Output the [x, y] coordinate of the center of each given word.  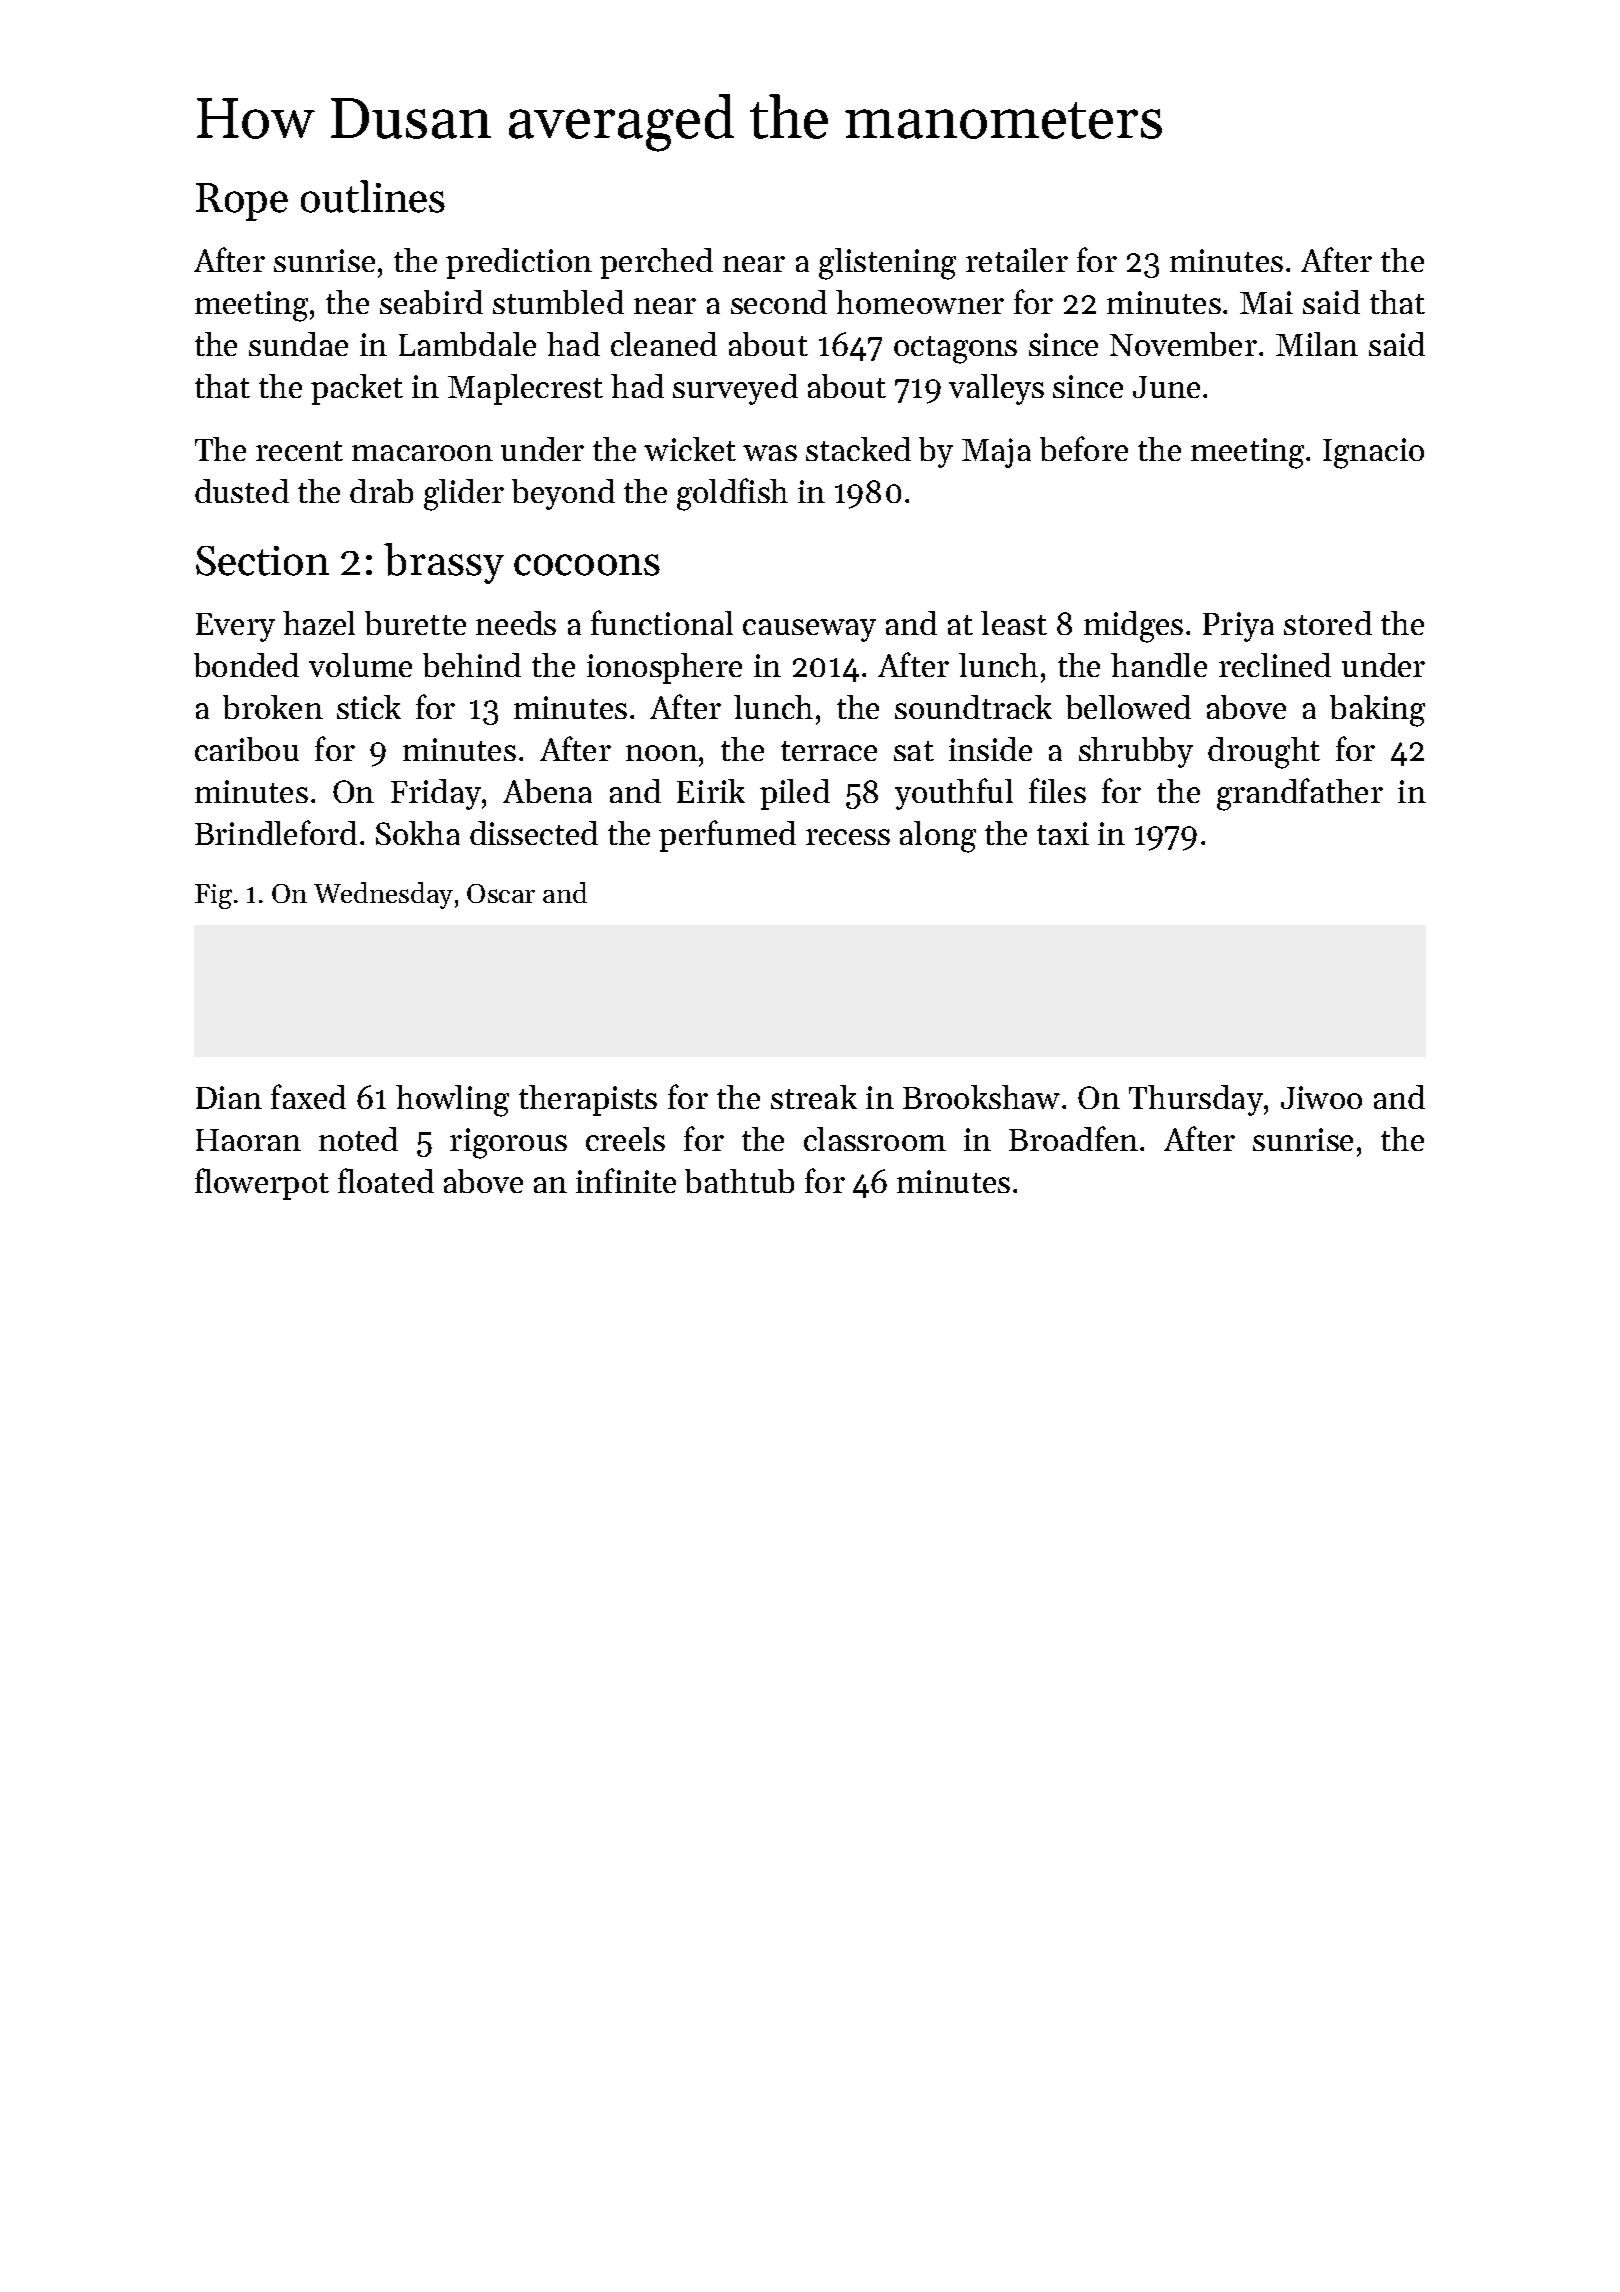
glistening [887, 264]
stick [369, 707]
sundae [298, 344]
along [938, 837]
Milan [1317, 344]
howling [452, 1101]
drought [1264, 753]
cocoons [587, 565]
